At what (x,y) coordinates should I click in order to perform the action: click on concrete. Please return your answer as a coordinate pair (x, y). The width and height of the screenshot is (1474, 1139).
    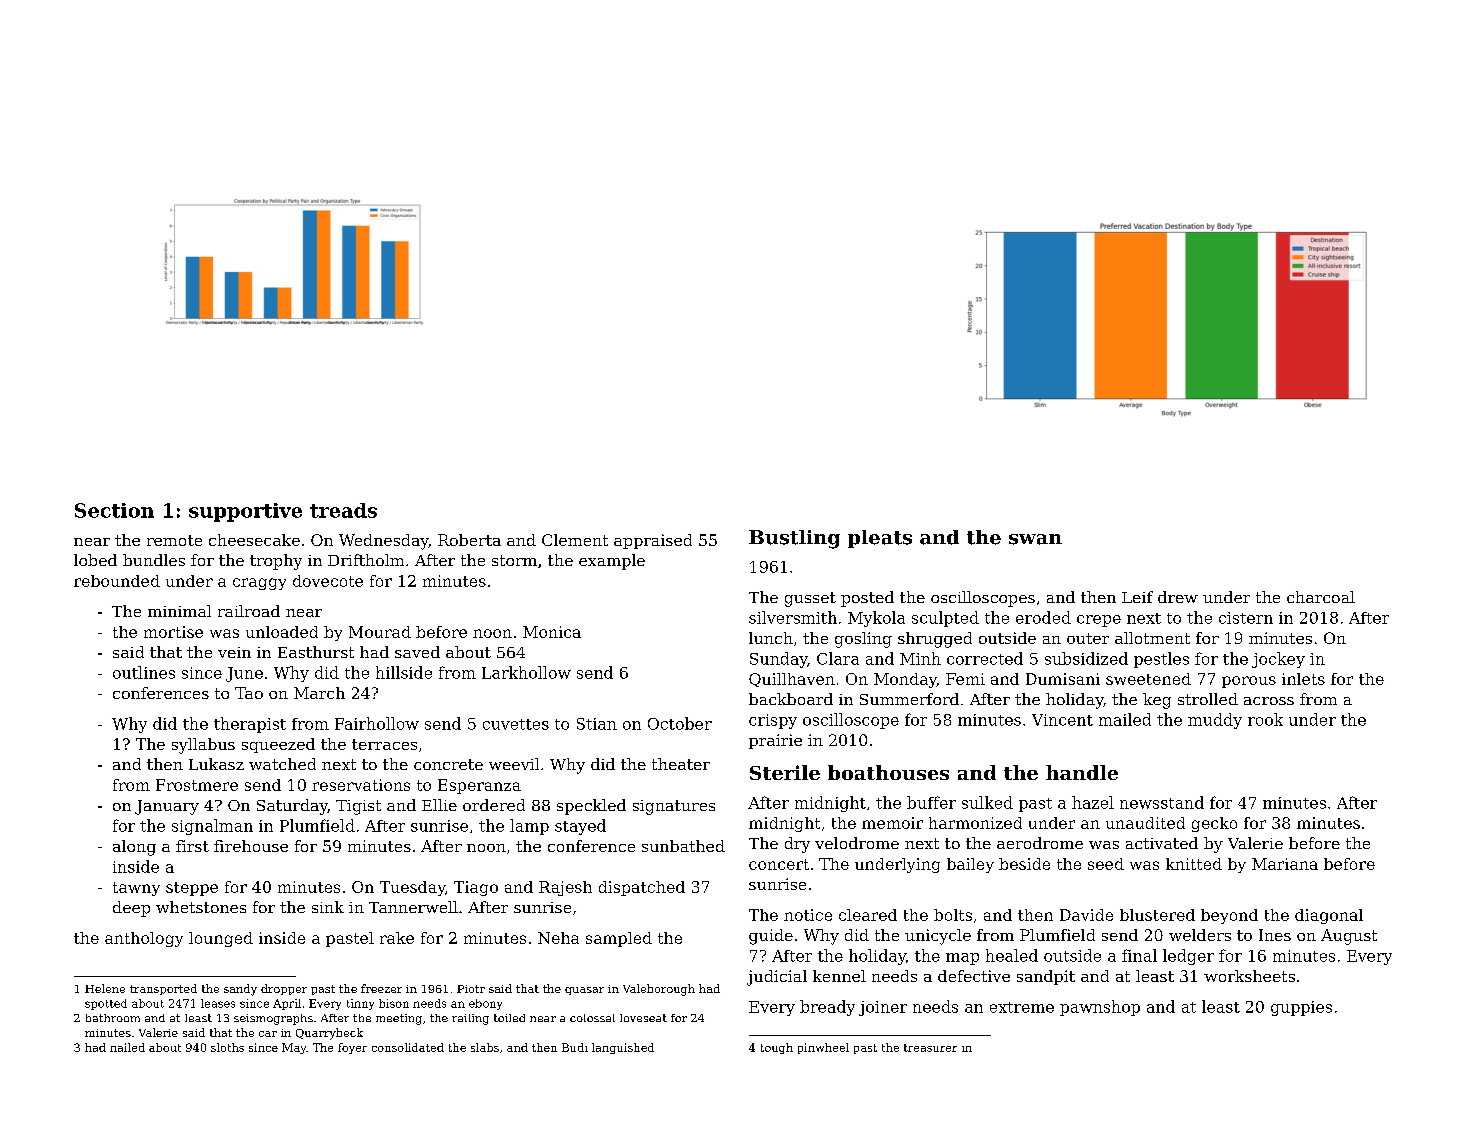
    Looking at the image, I should click on (448, 764).
